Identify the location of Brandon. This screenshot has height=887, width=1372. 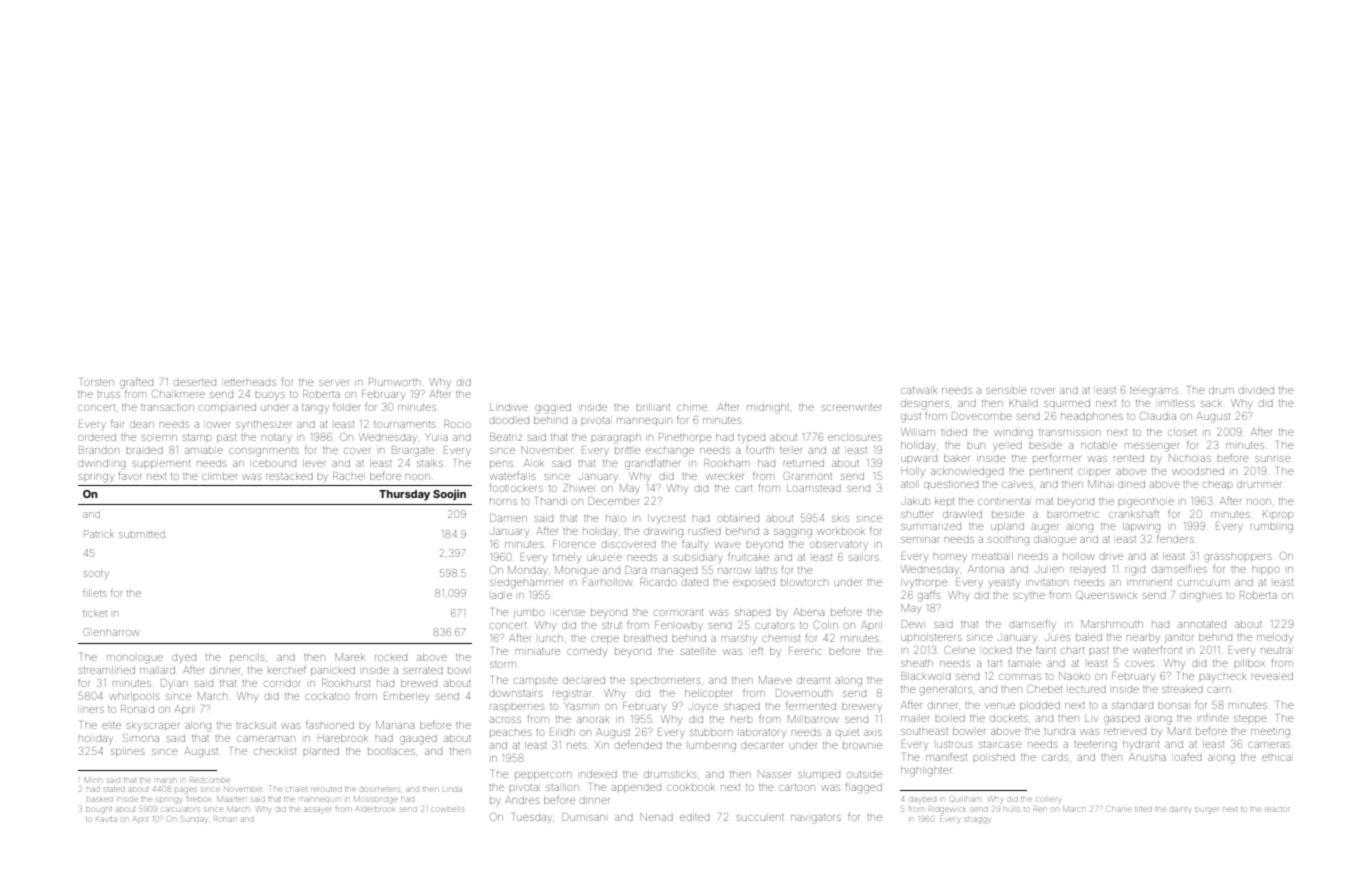
(99, 450).
